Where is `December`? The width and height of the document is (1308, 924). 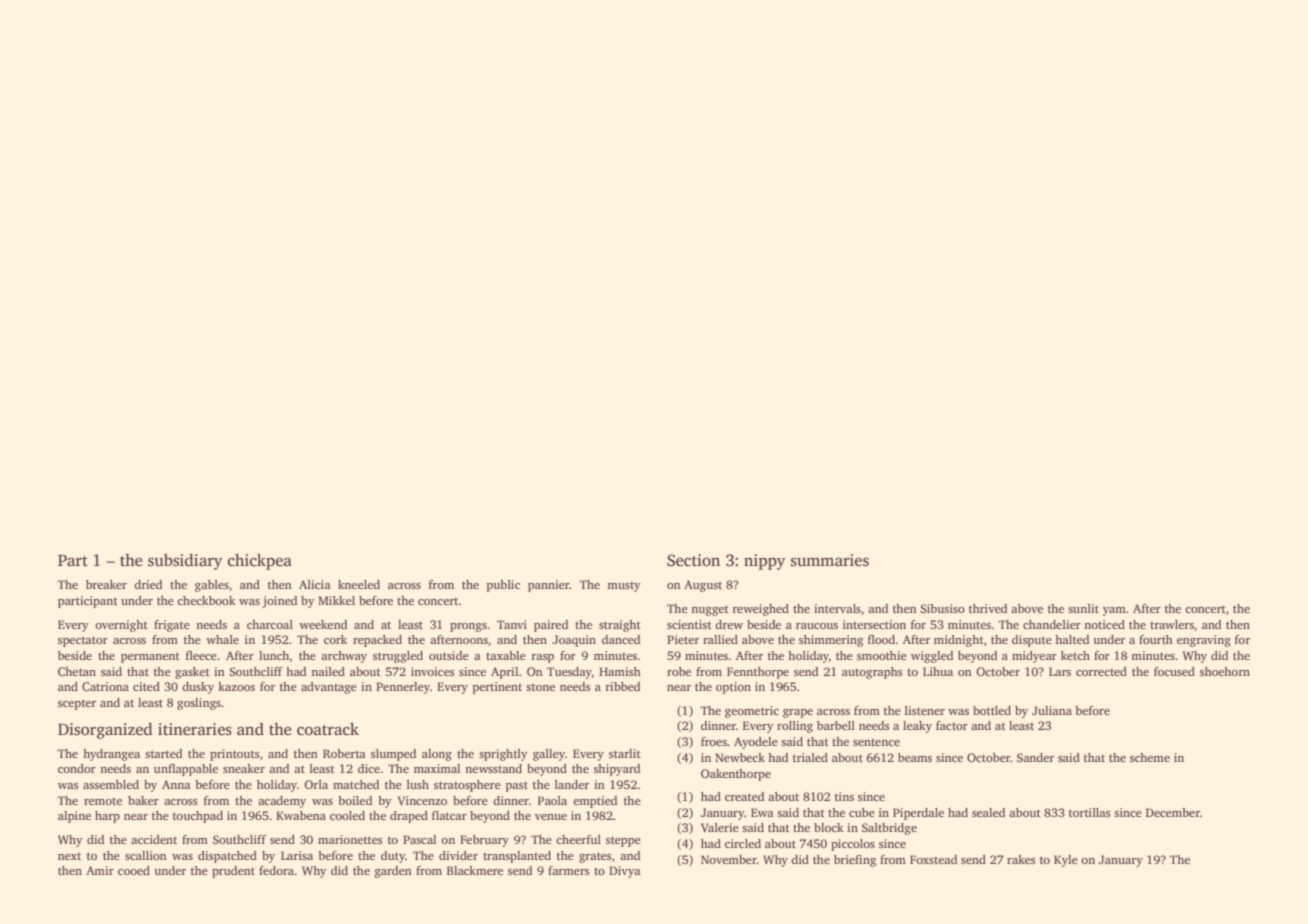
December is located at coordinates (1173, 812).
